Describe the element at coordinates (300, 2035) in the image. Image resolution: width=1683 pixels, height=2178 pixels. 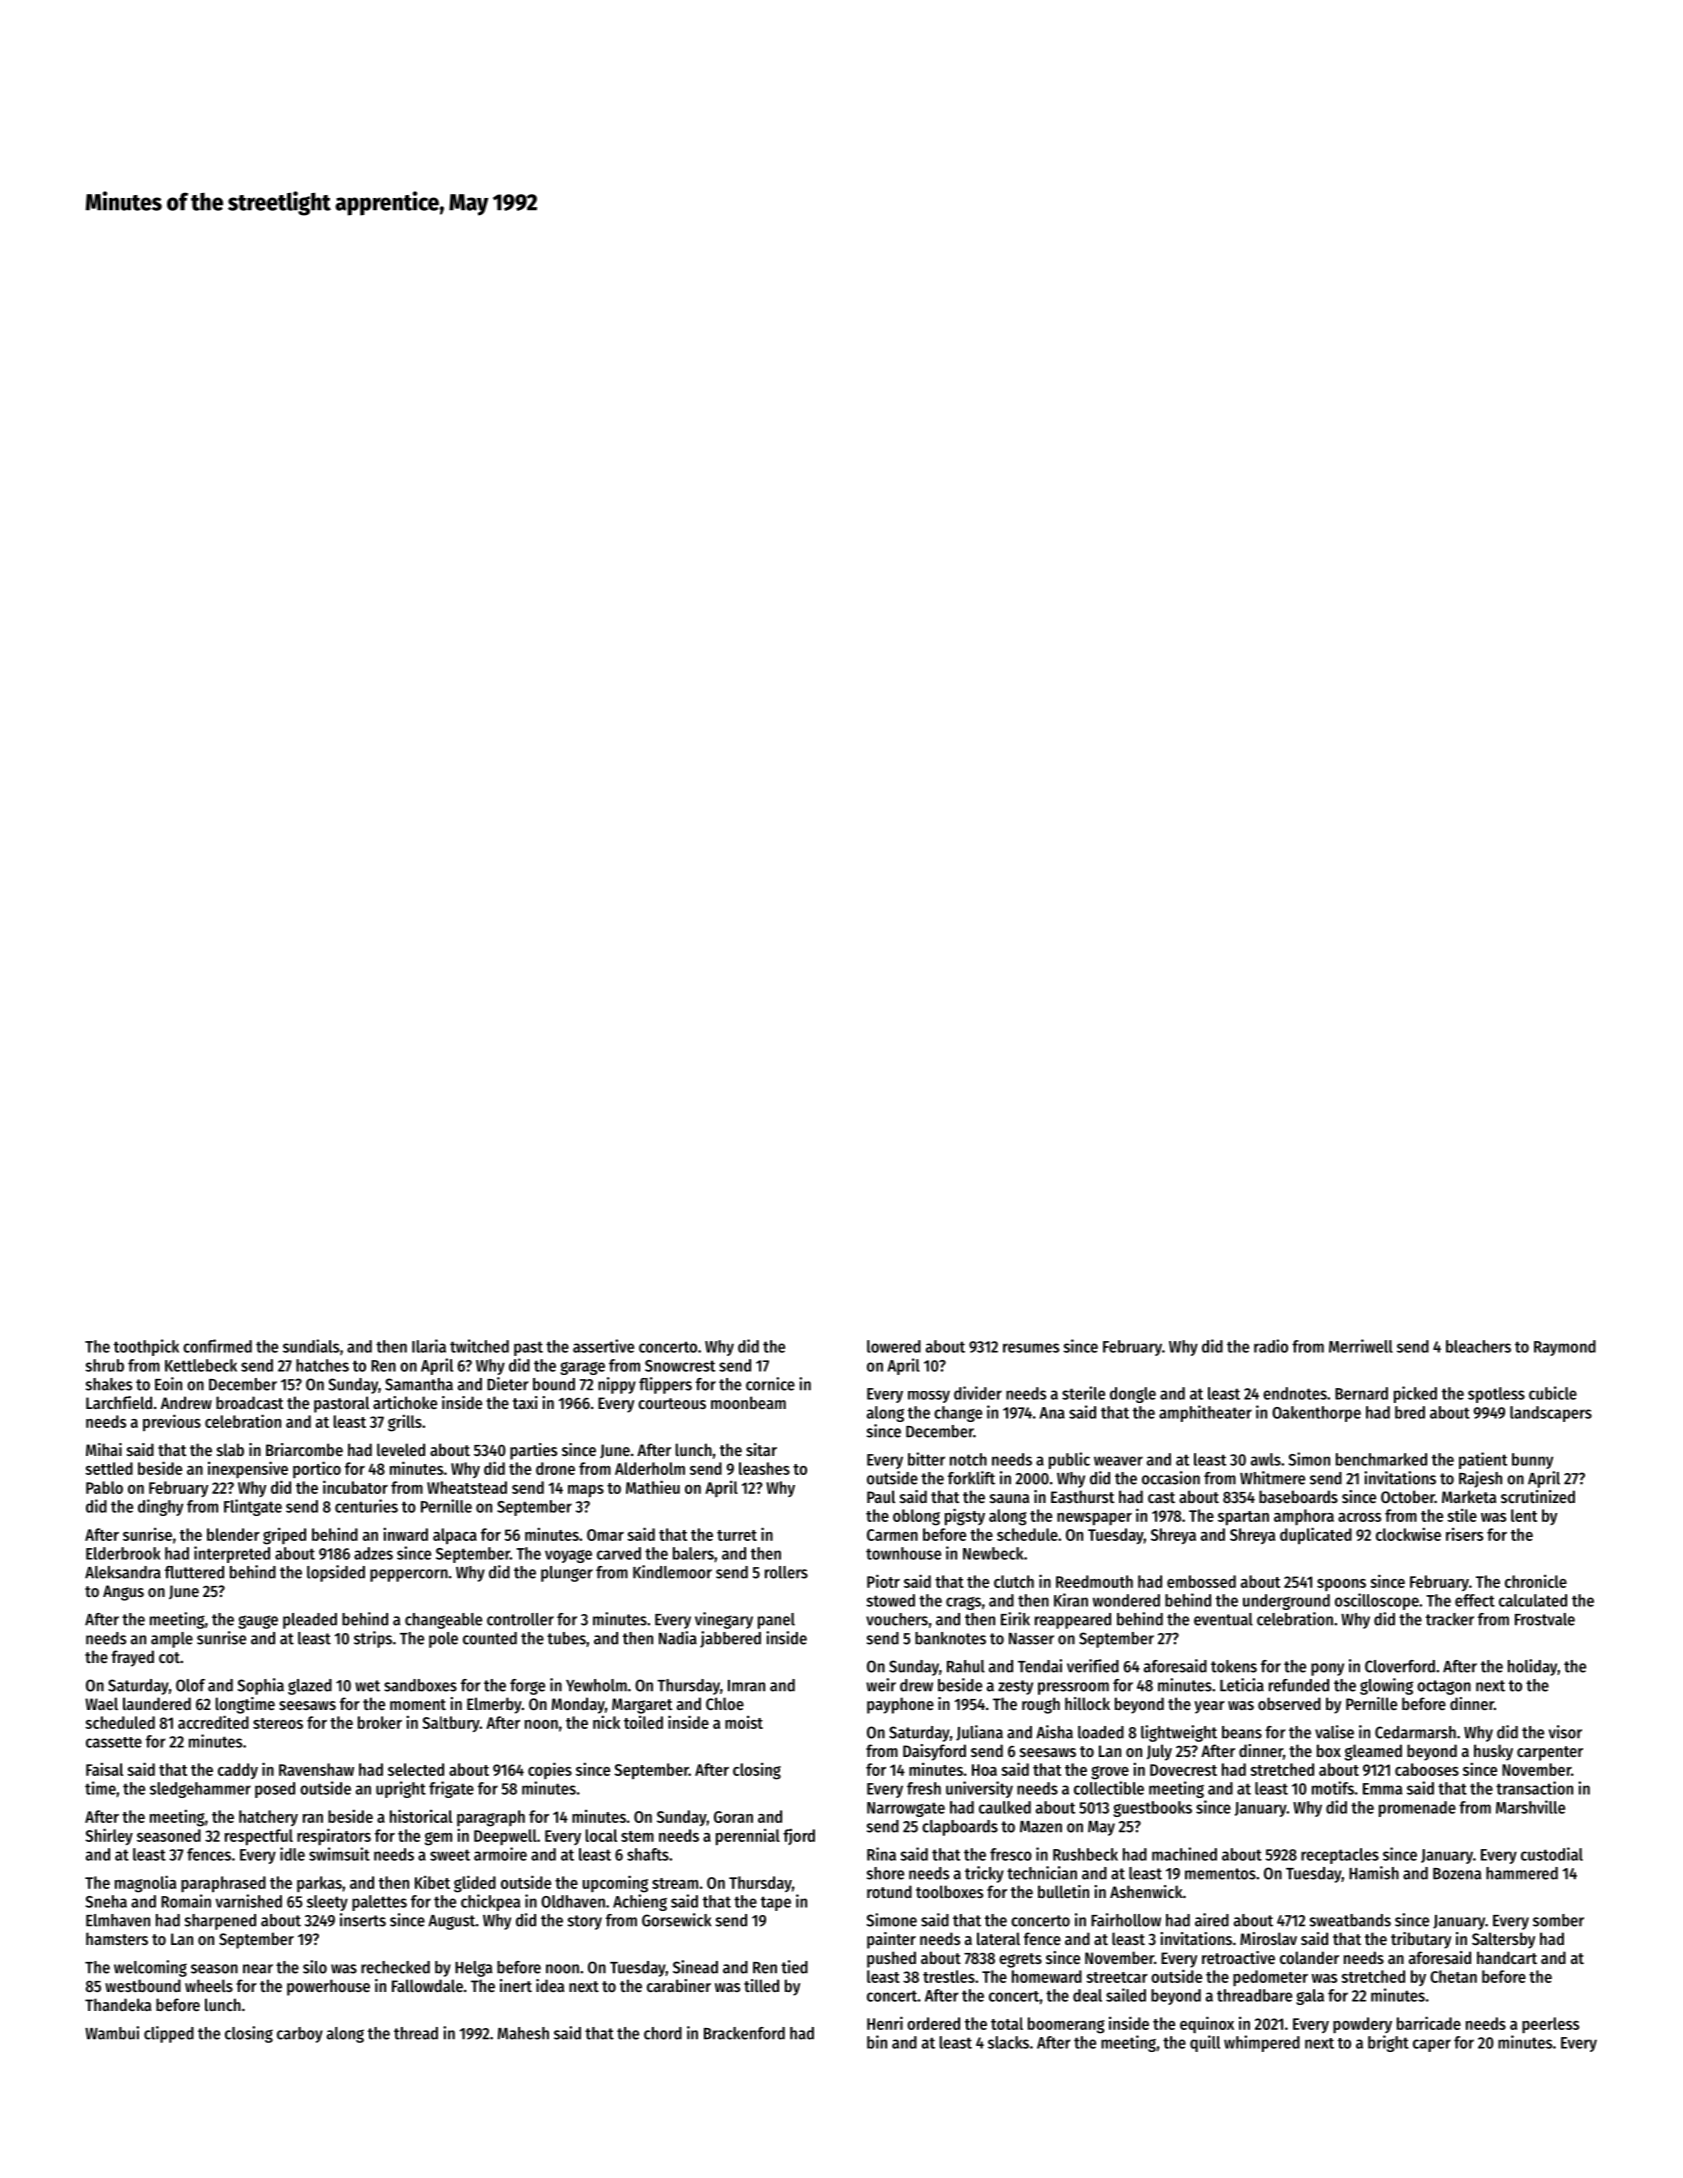
I see `carboy` at that location.
